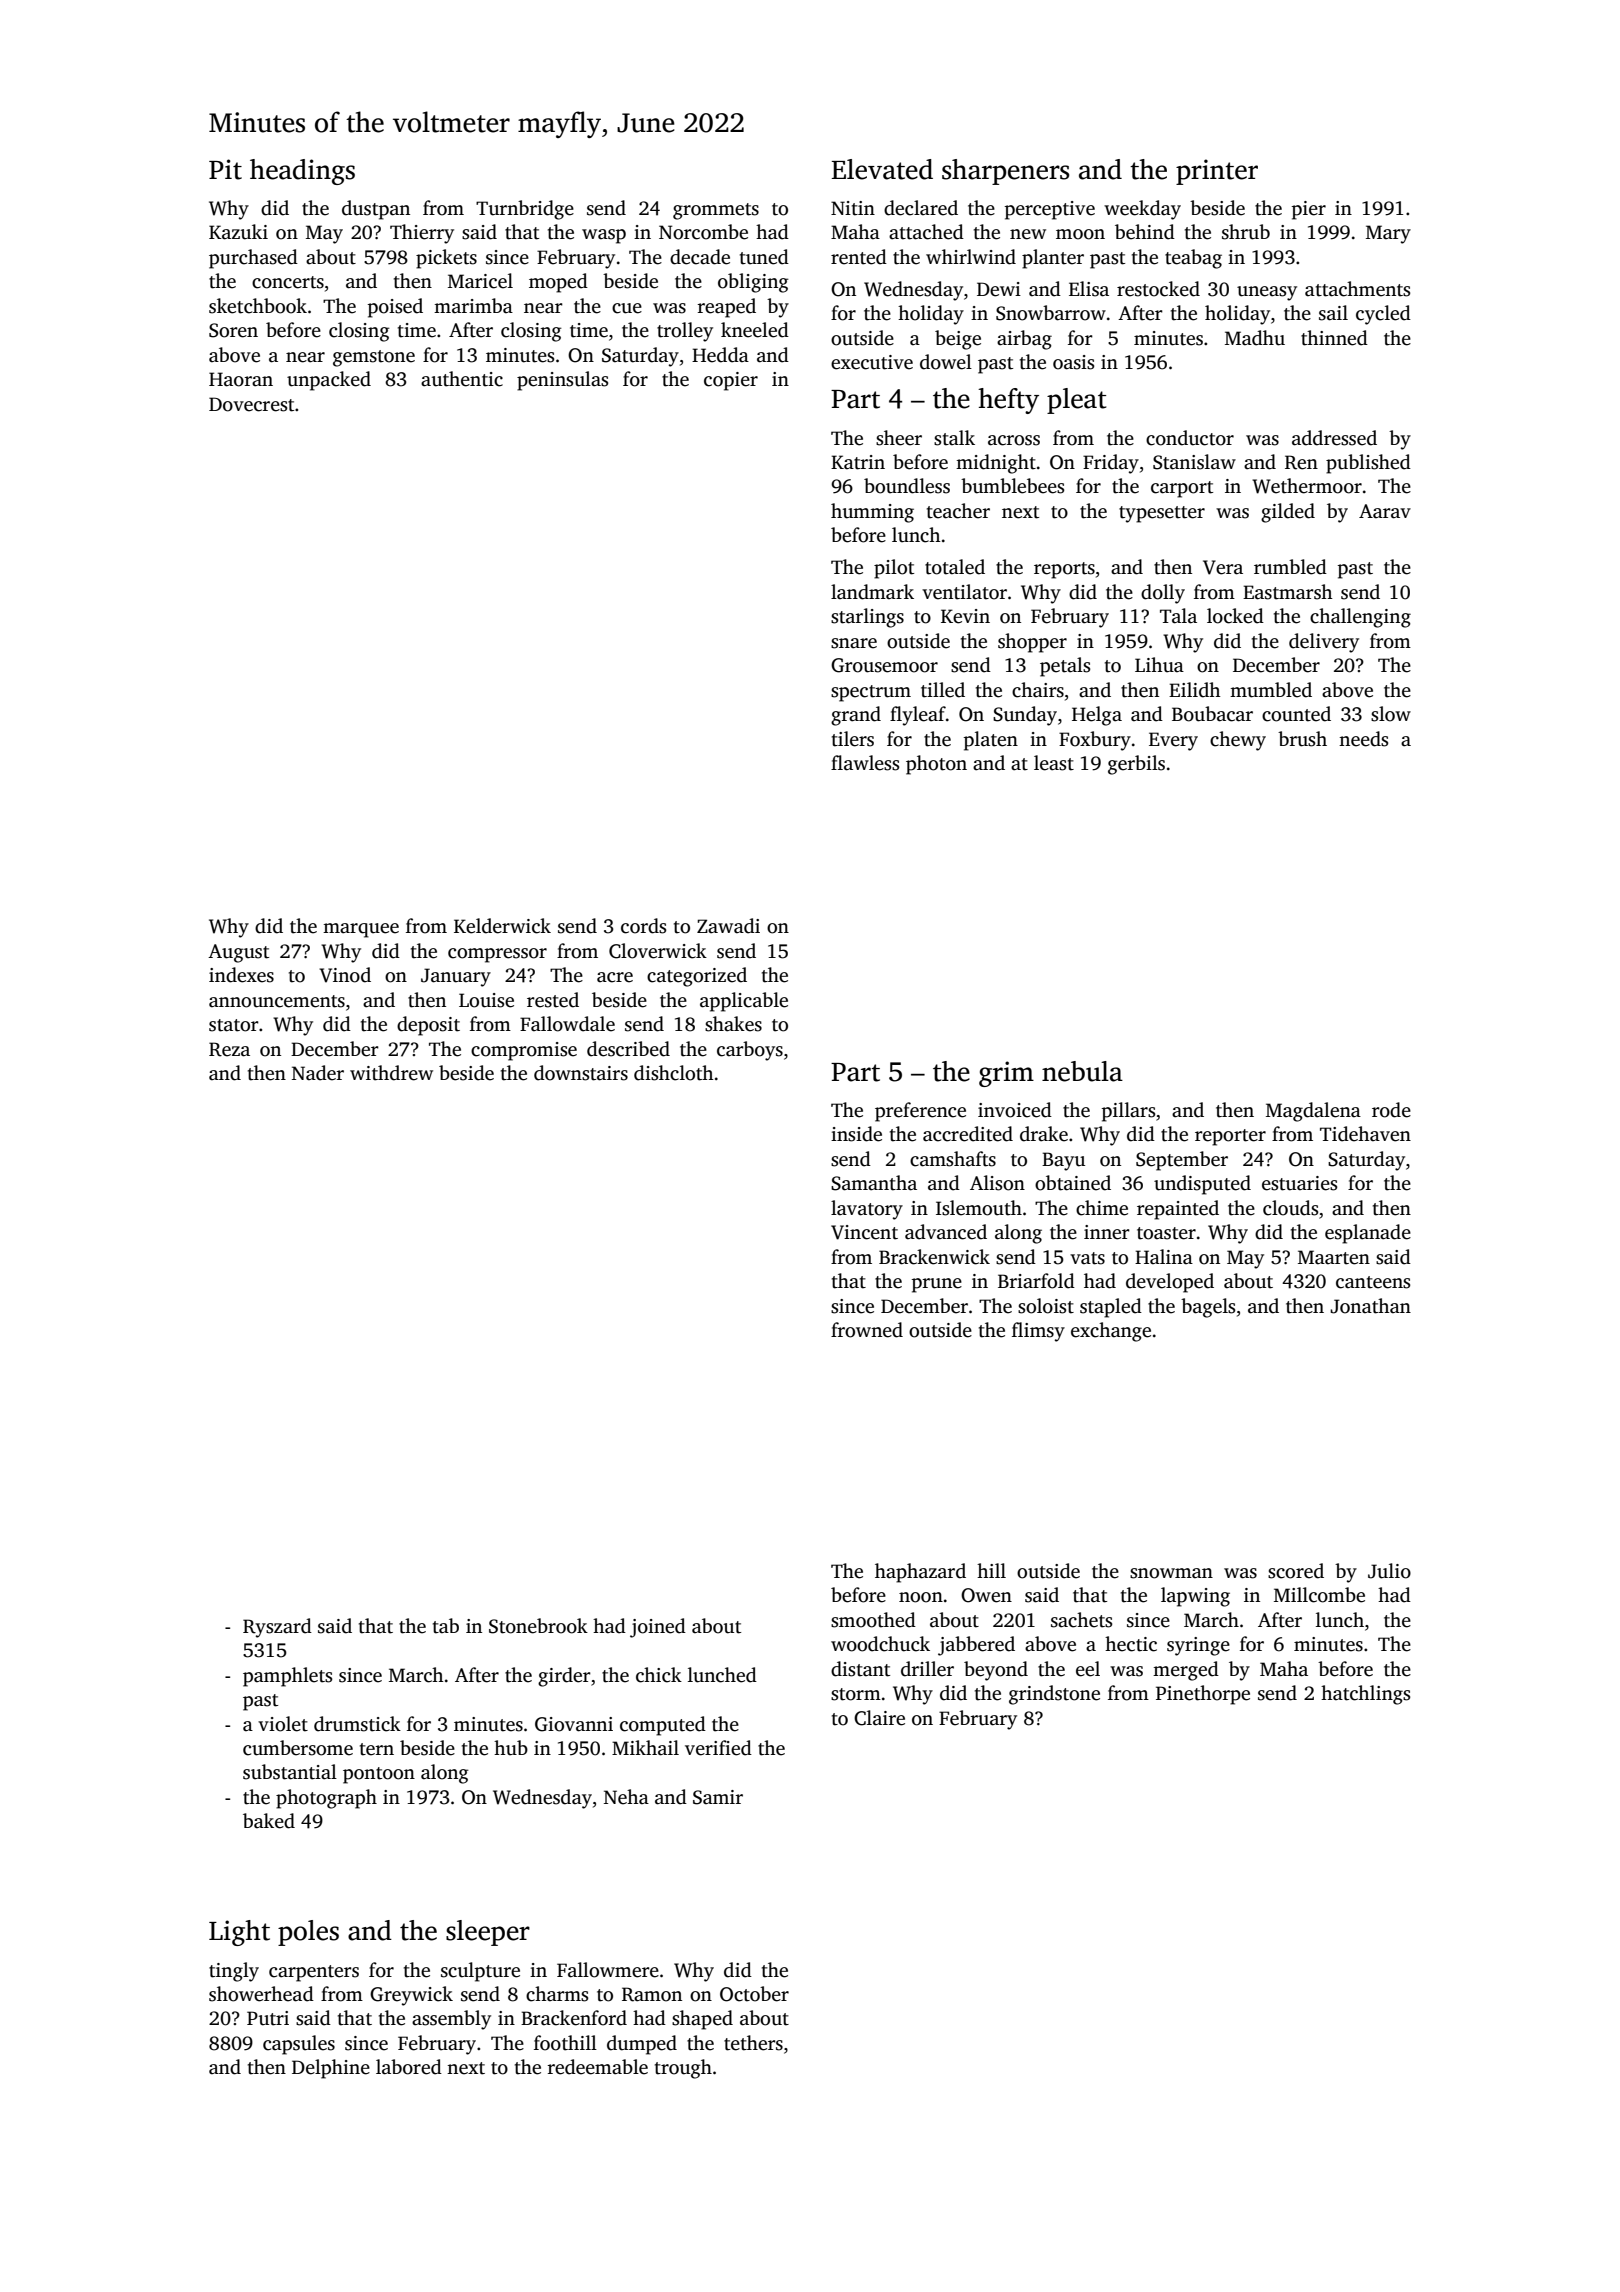  What do you see at coordinates (858, 462) in the page?
I see `Katrin` at bounding box center [858, 462].
